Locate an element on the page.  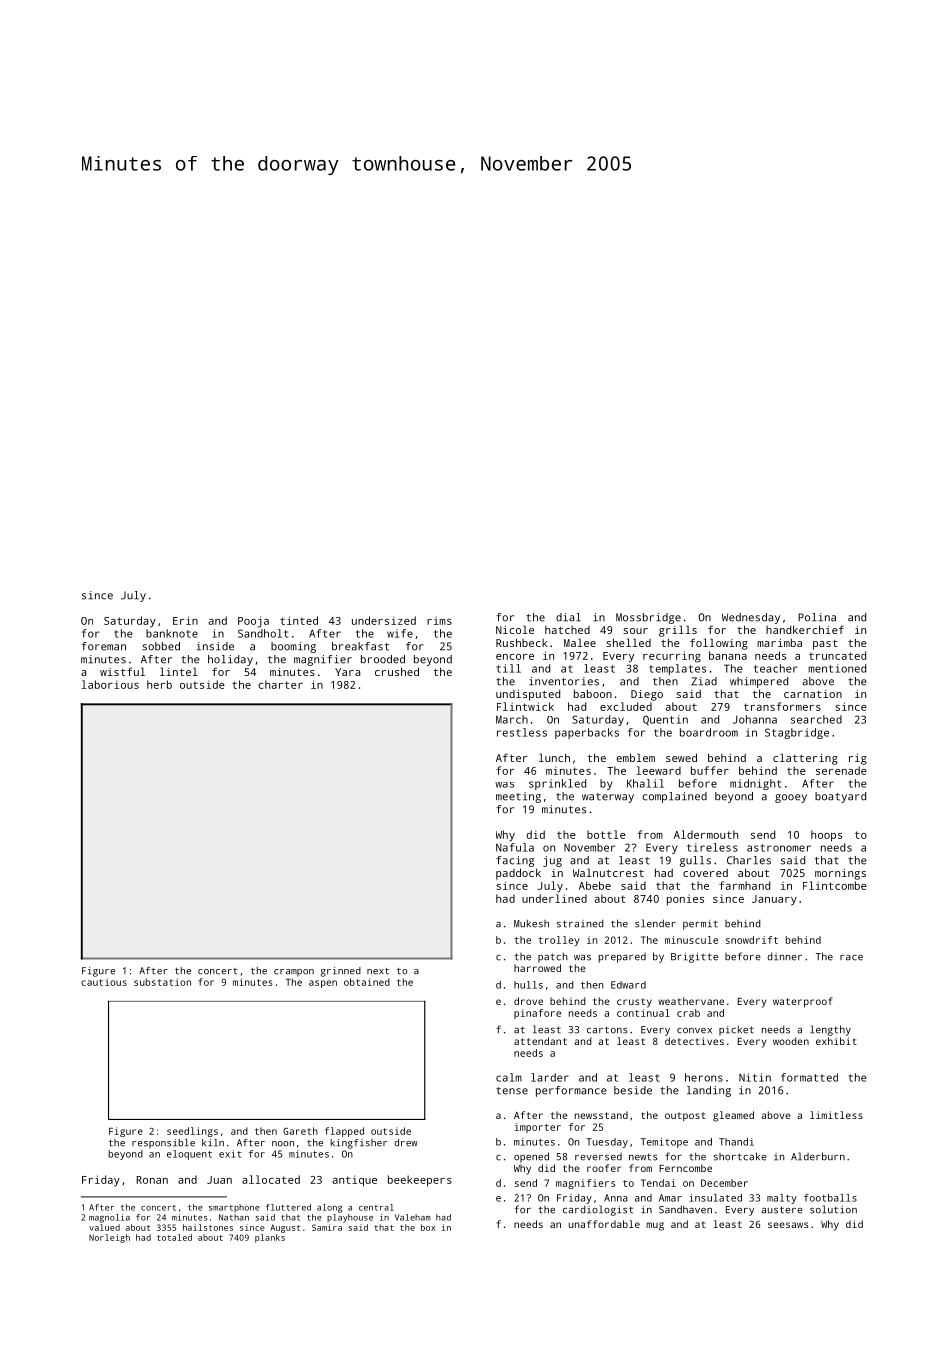
tinted is located at coordinates (299, 620).
